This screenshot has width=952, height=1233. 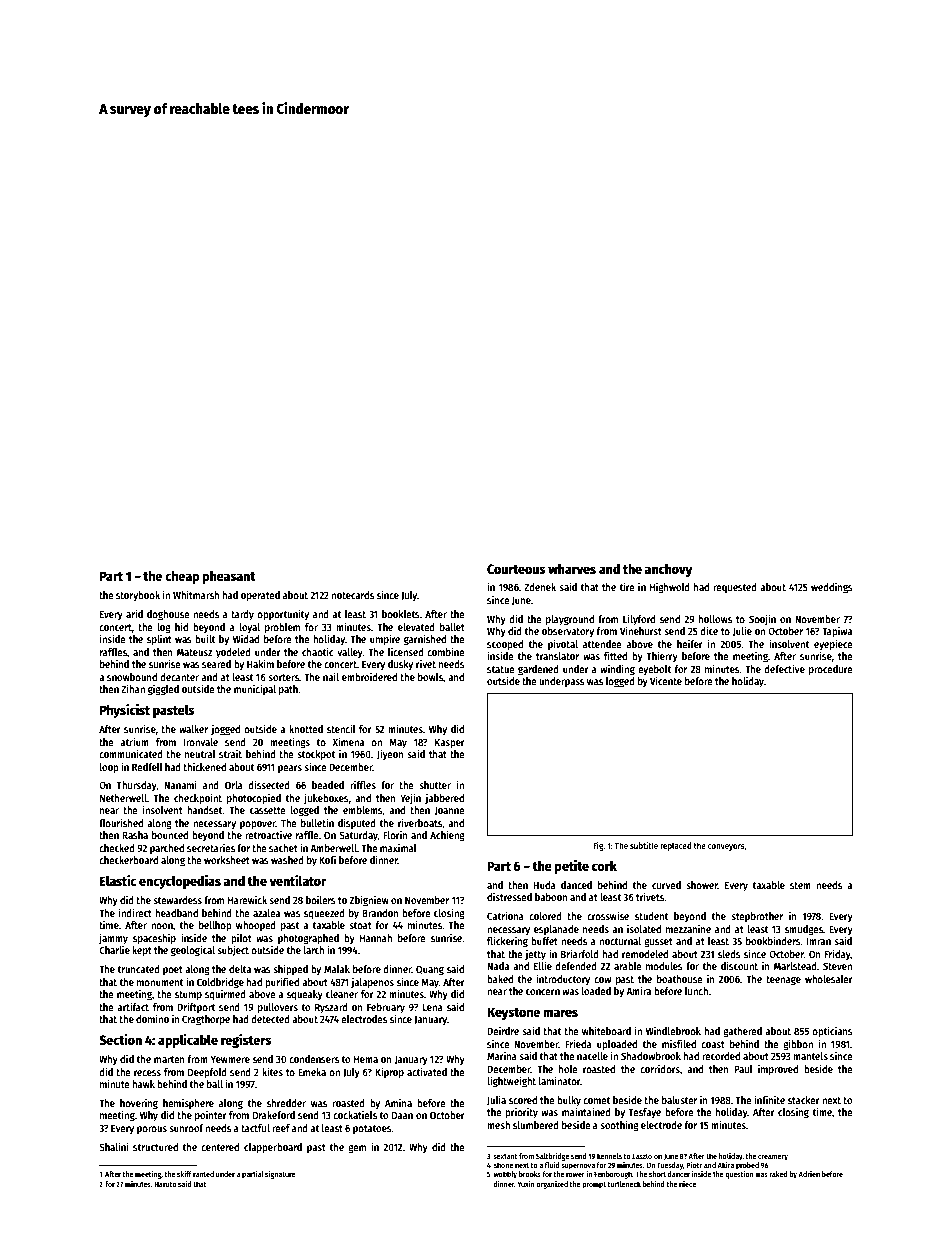 I want to click on Adrien, so click(x=809, y=1174).
